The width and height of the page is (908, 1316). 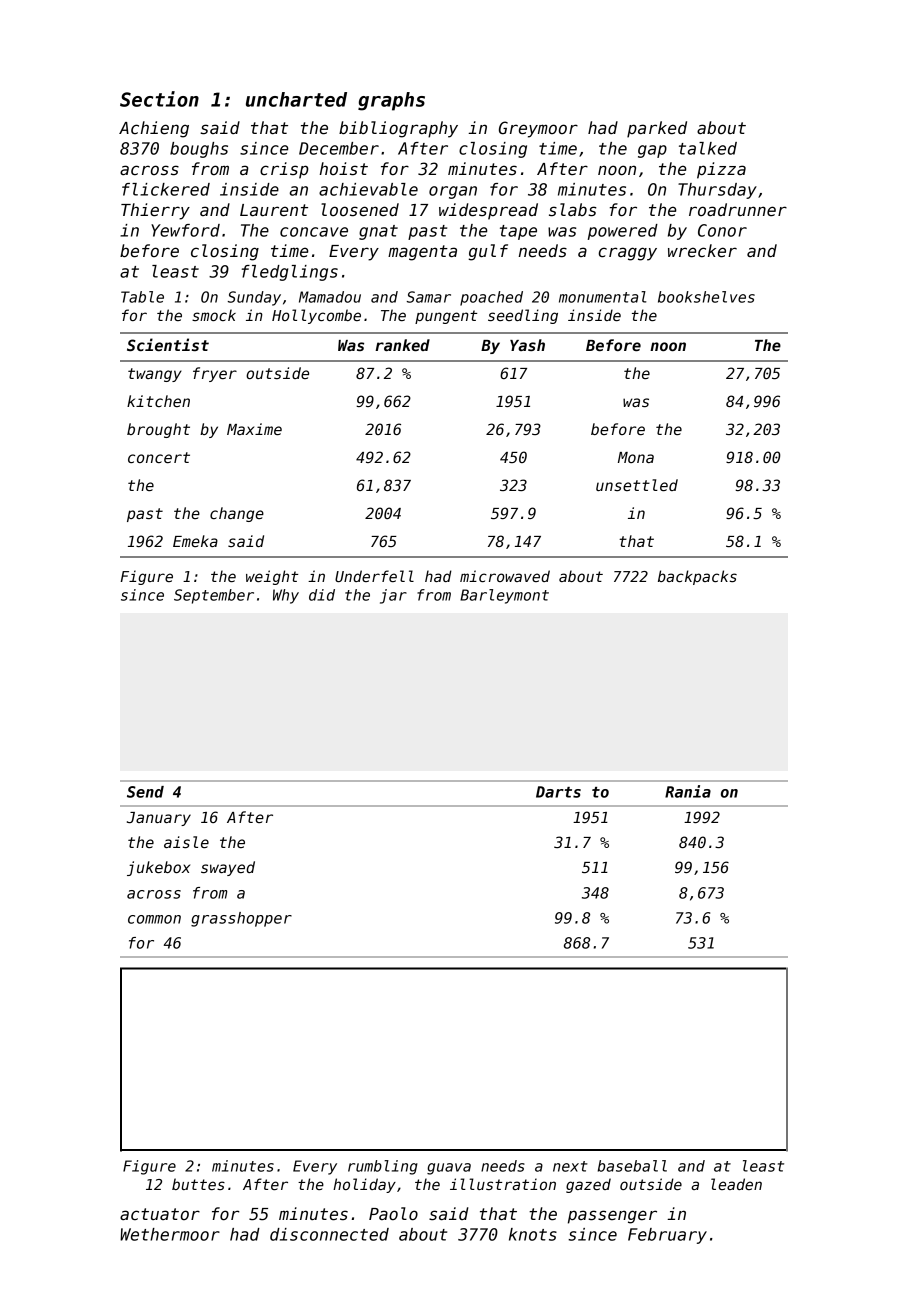 What do you see at coordinates (393, 596) in the page?
I see `jar` at bounding box center [393, 596].
